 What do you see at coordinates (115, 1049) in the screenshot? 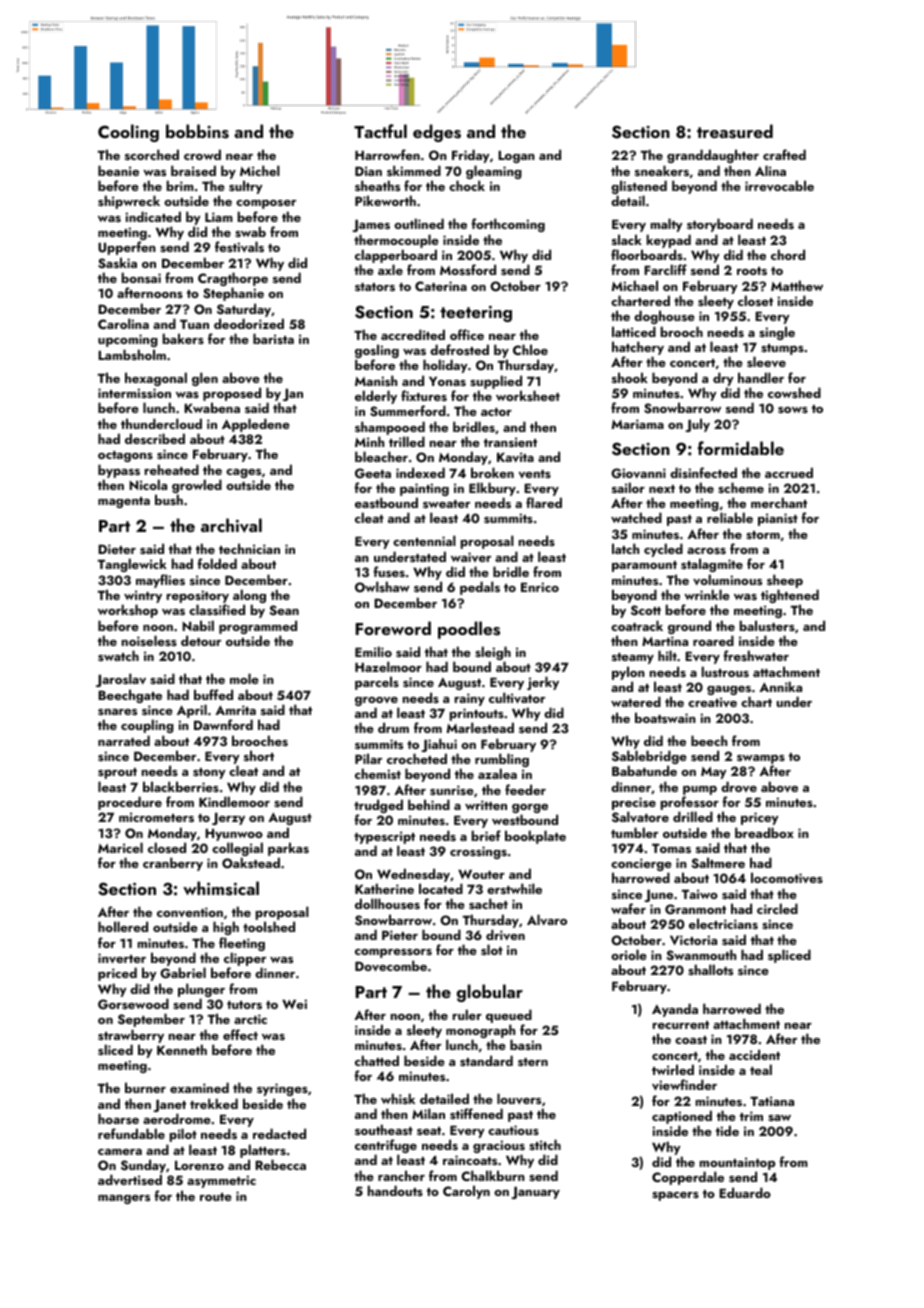
I see `sliced` at bounding box center [115, 1049].
